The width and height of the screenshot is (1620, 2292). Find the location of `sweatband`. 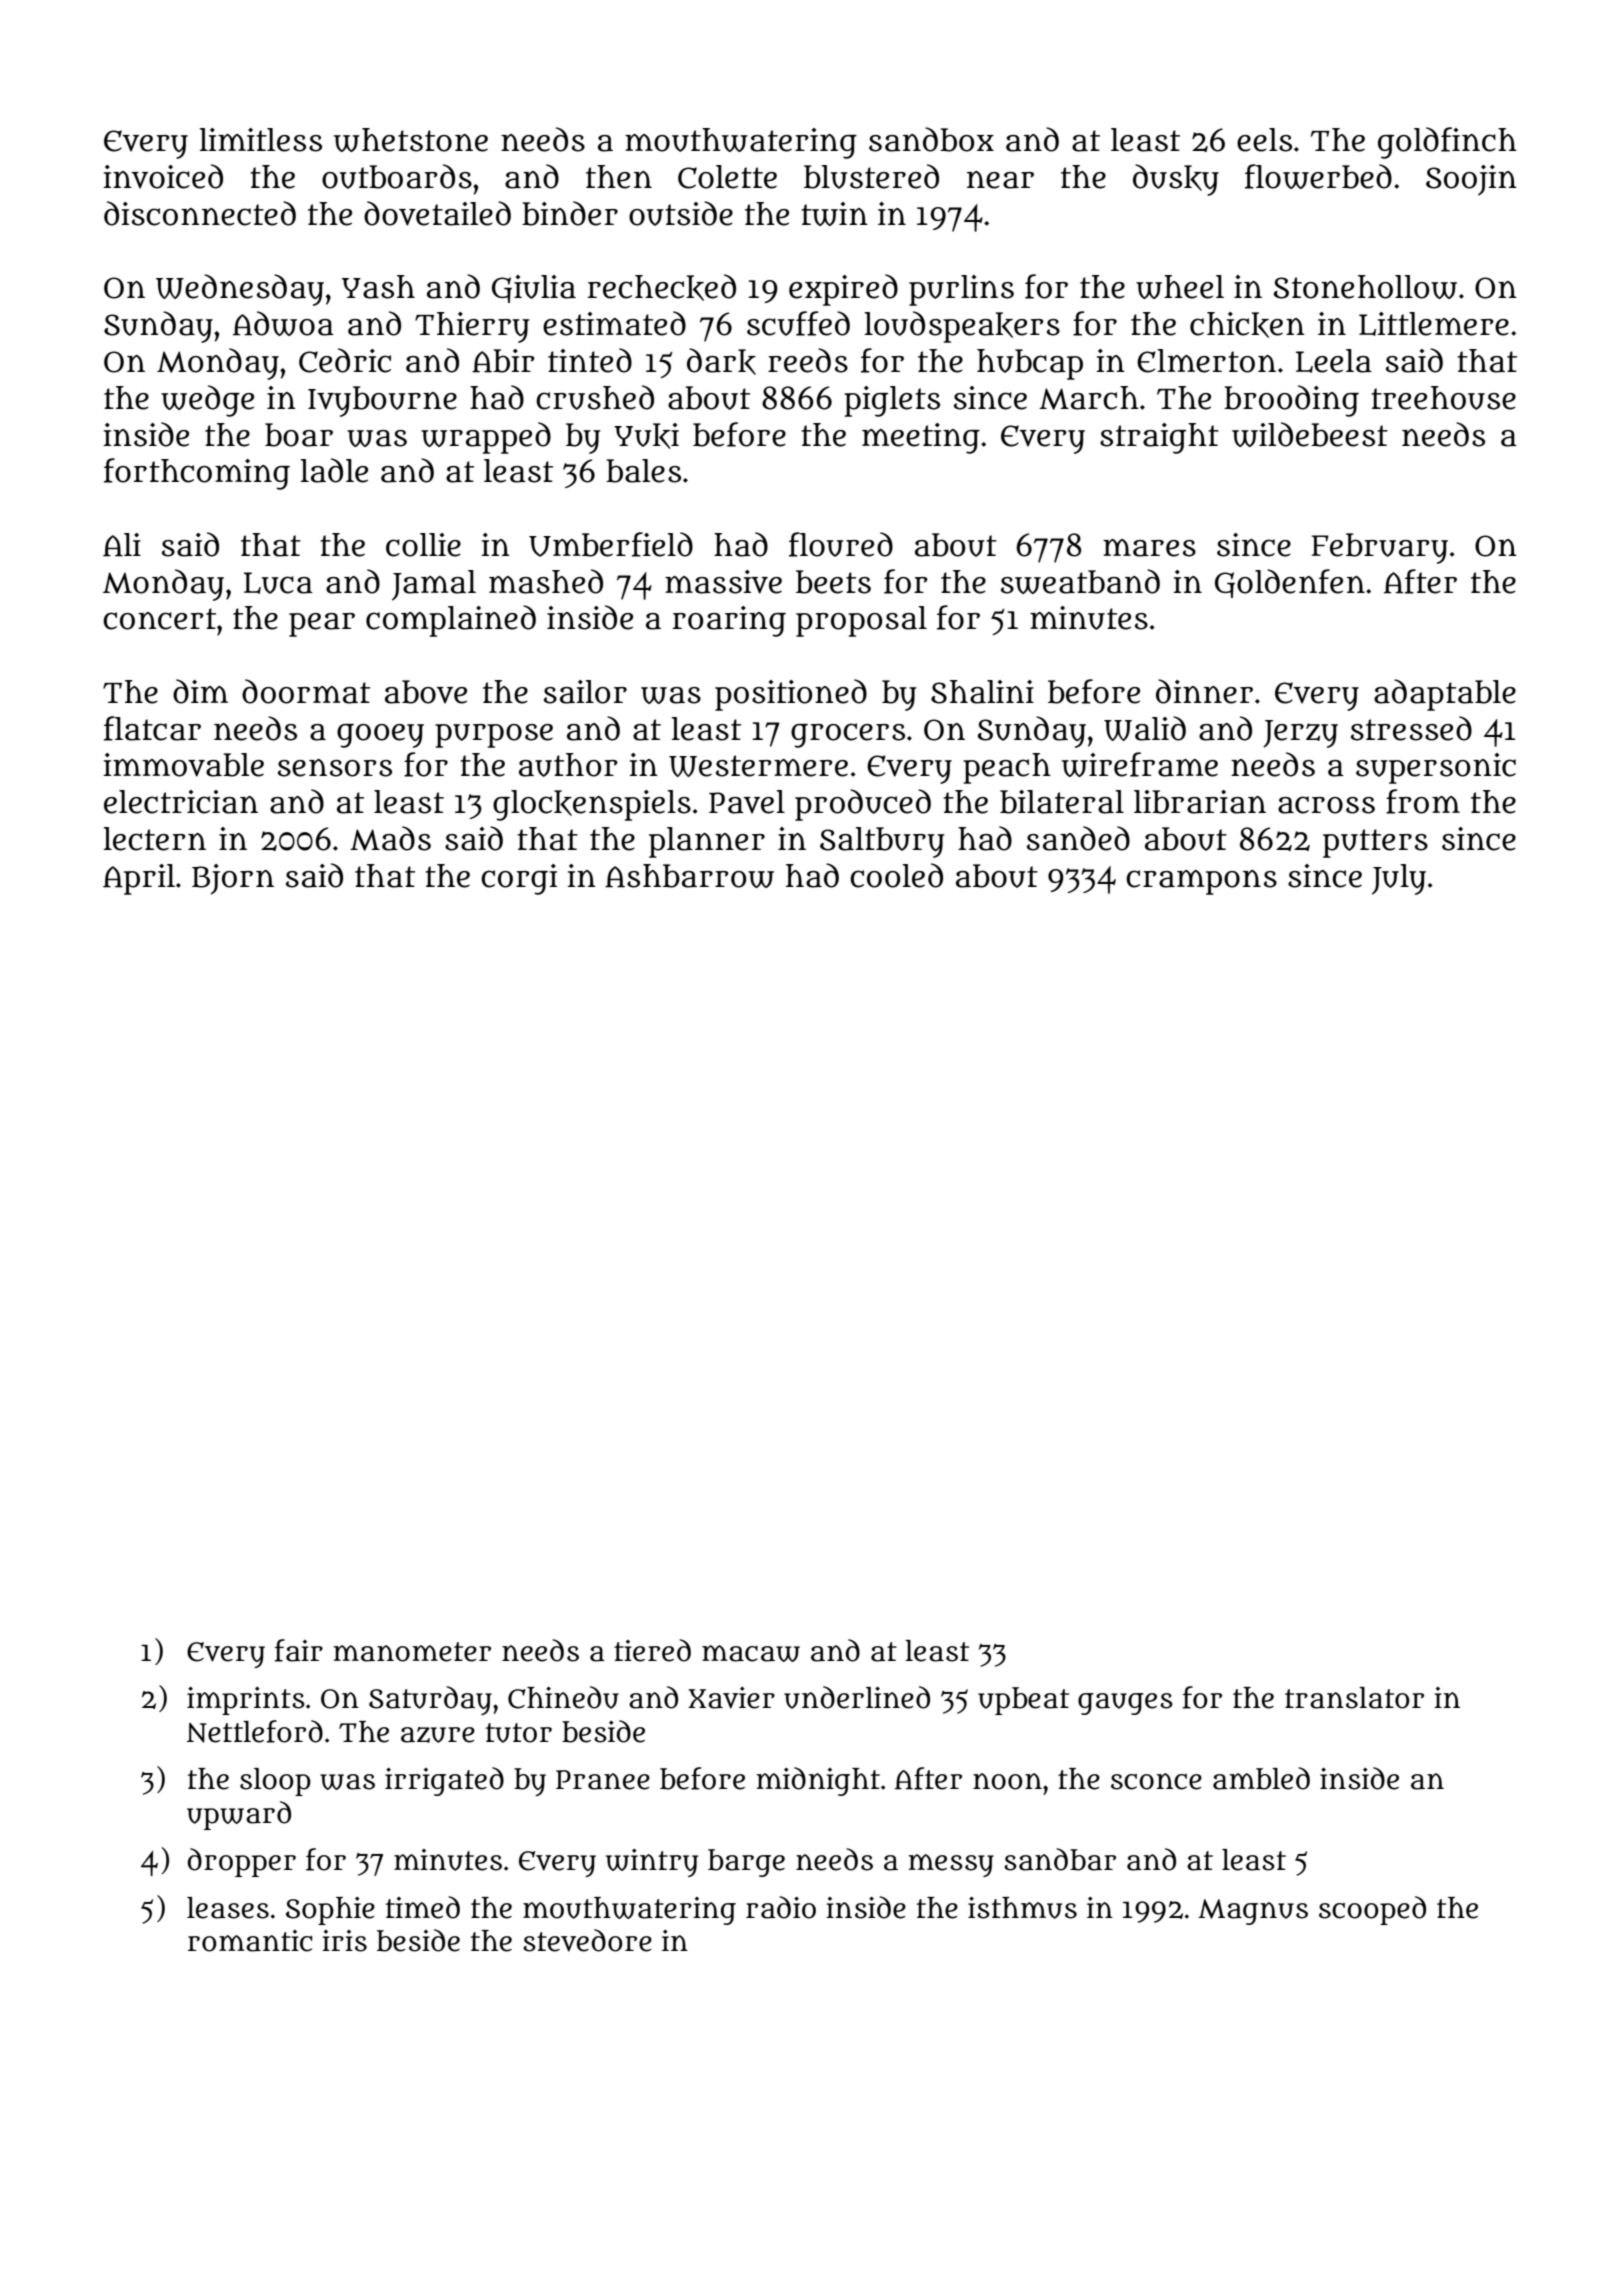

sweatband is located at coordinates (1080, 581).
